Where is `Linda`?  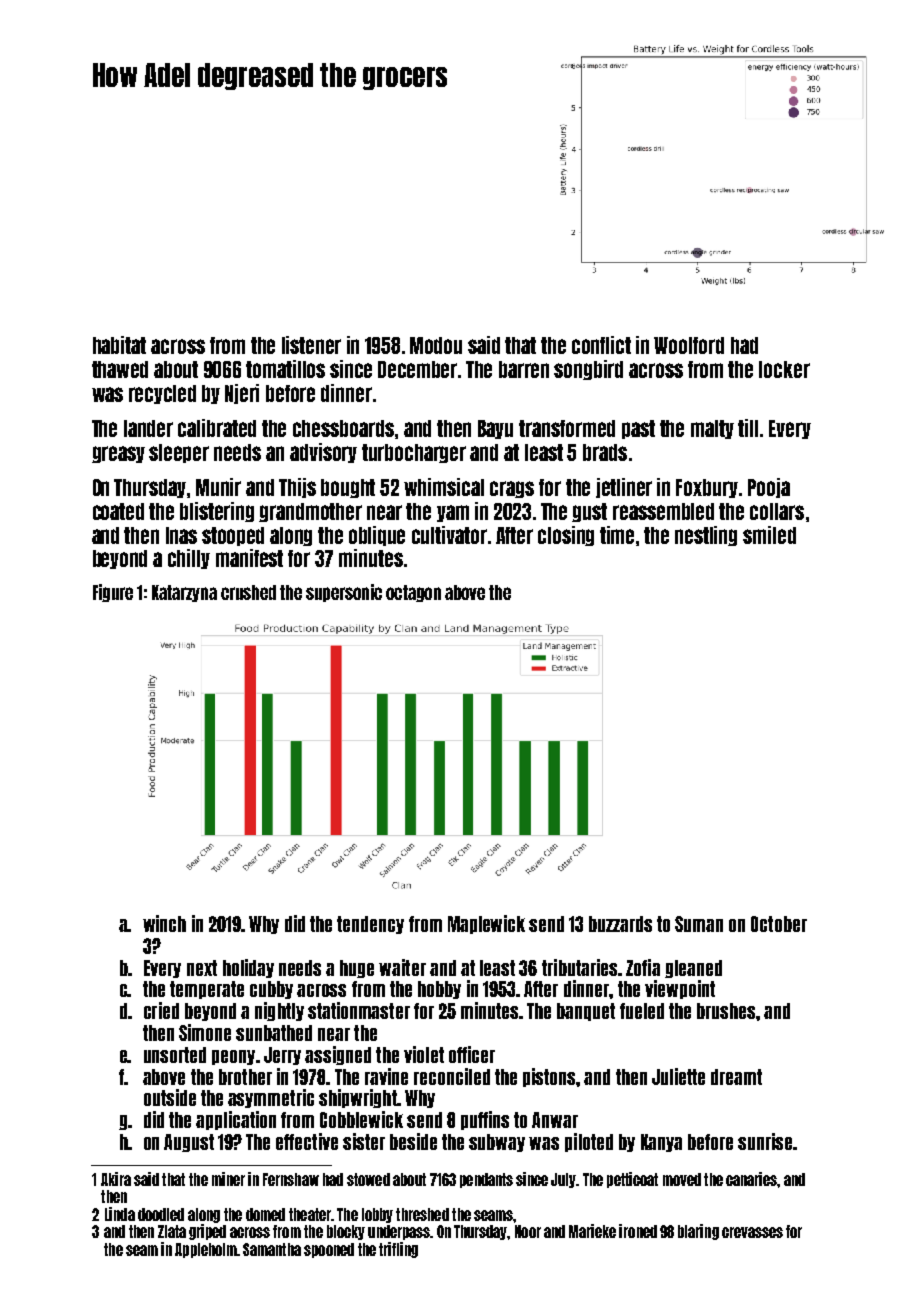 Linda is located at coordinates (120, 1214).
